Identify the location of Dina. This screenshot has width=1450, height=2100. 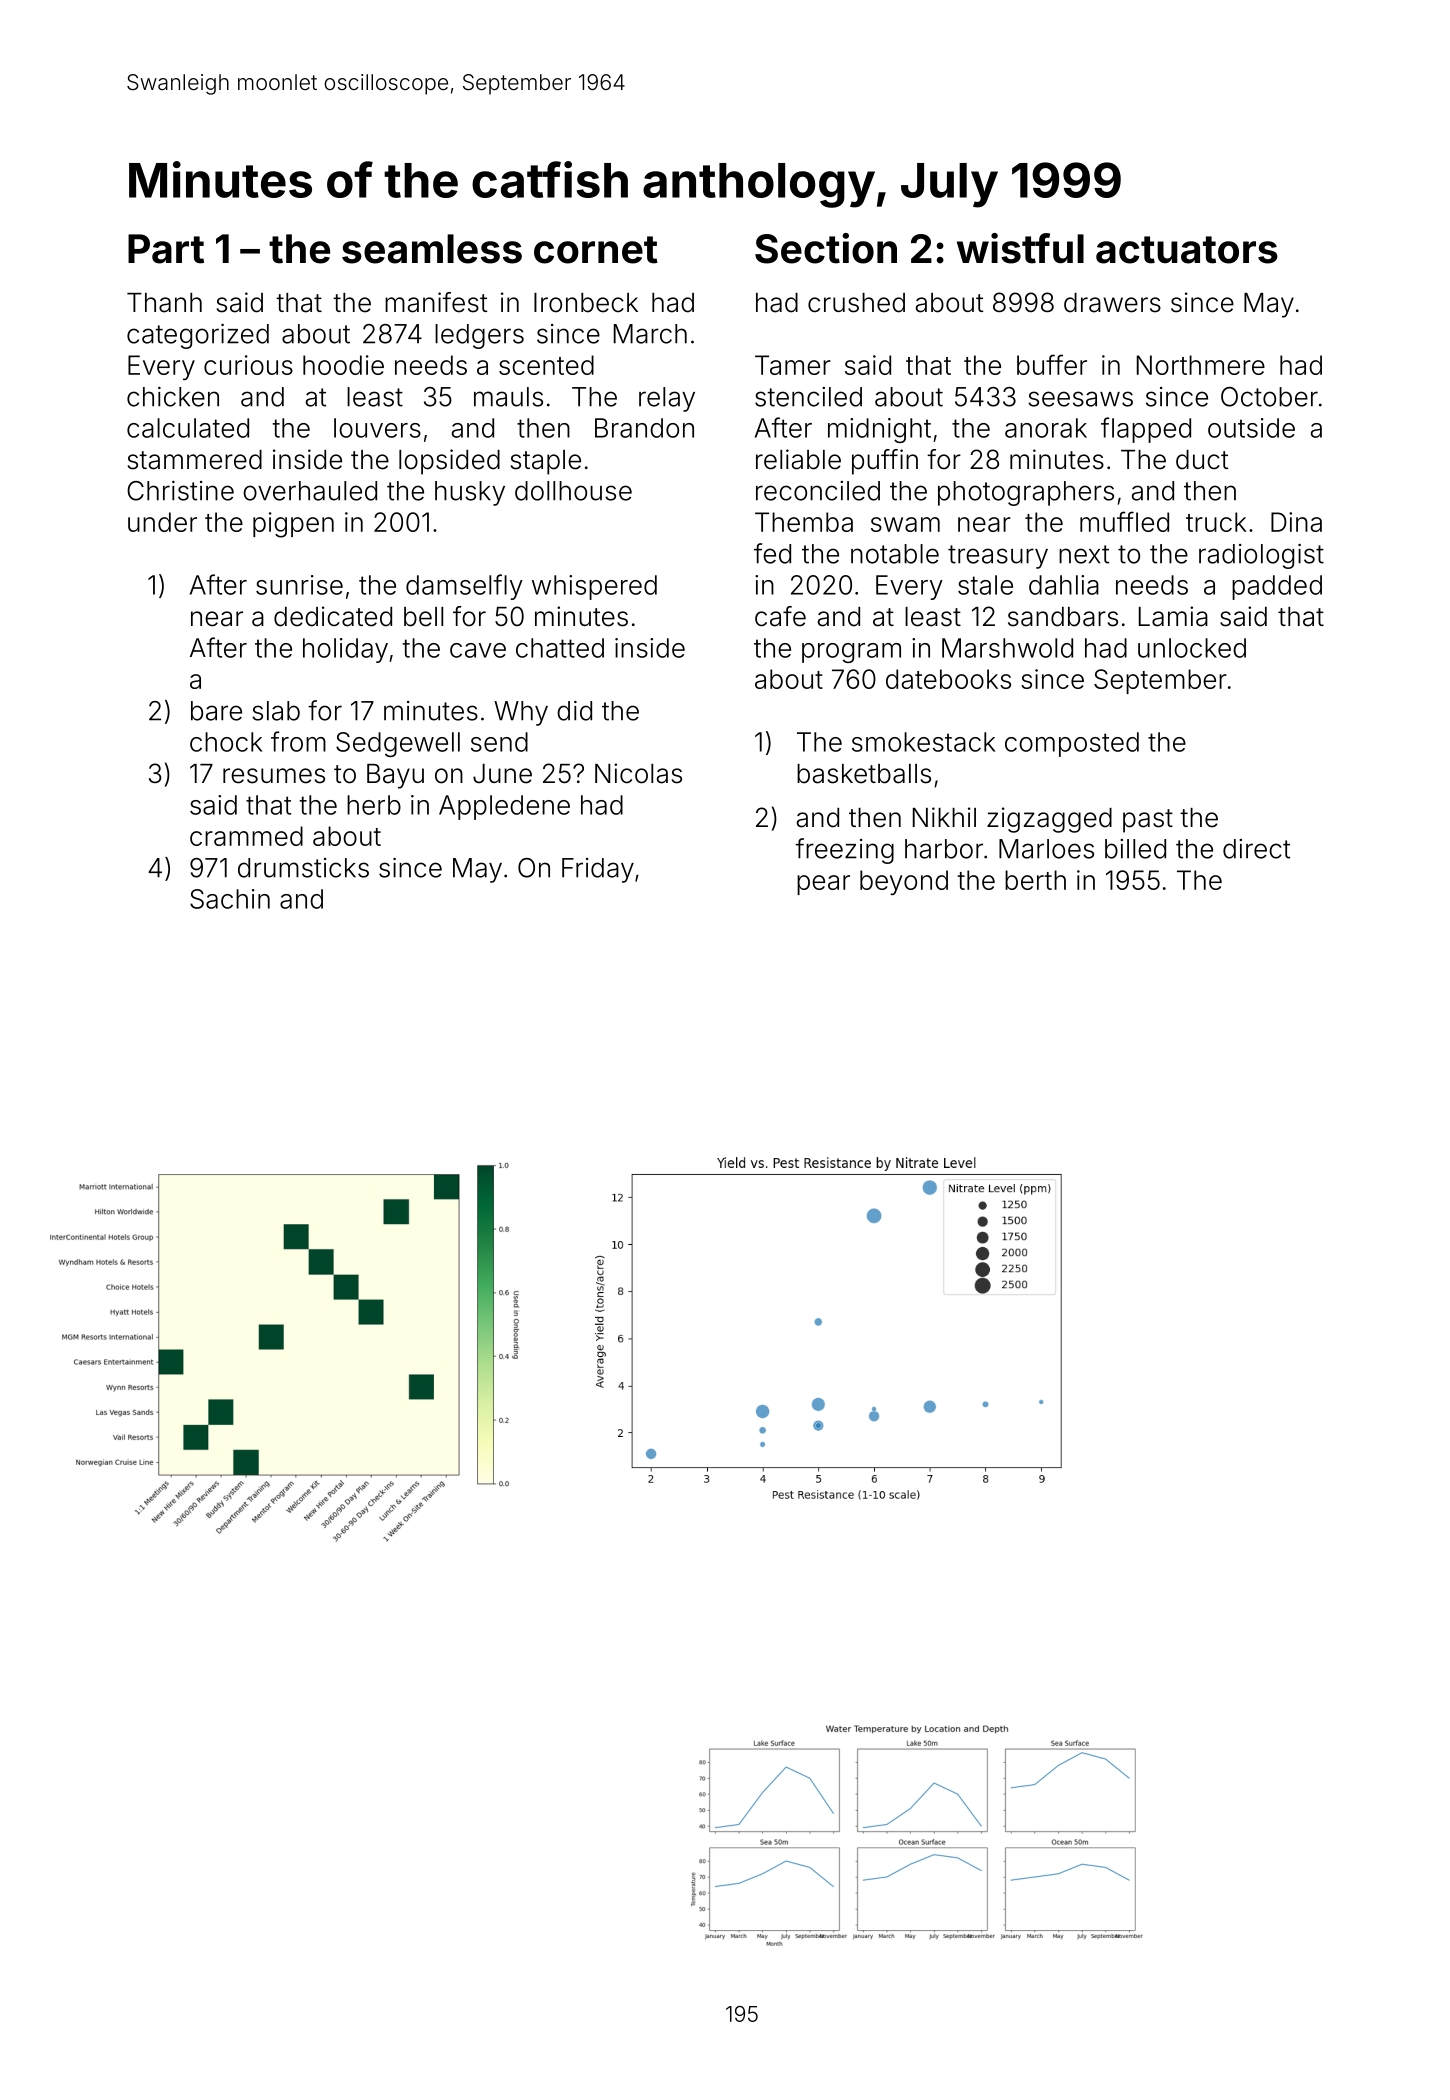
(1296, 522).
